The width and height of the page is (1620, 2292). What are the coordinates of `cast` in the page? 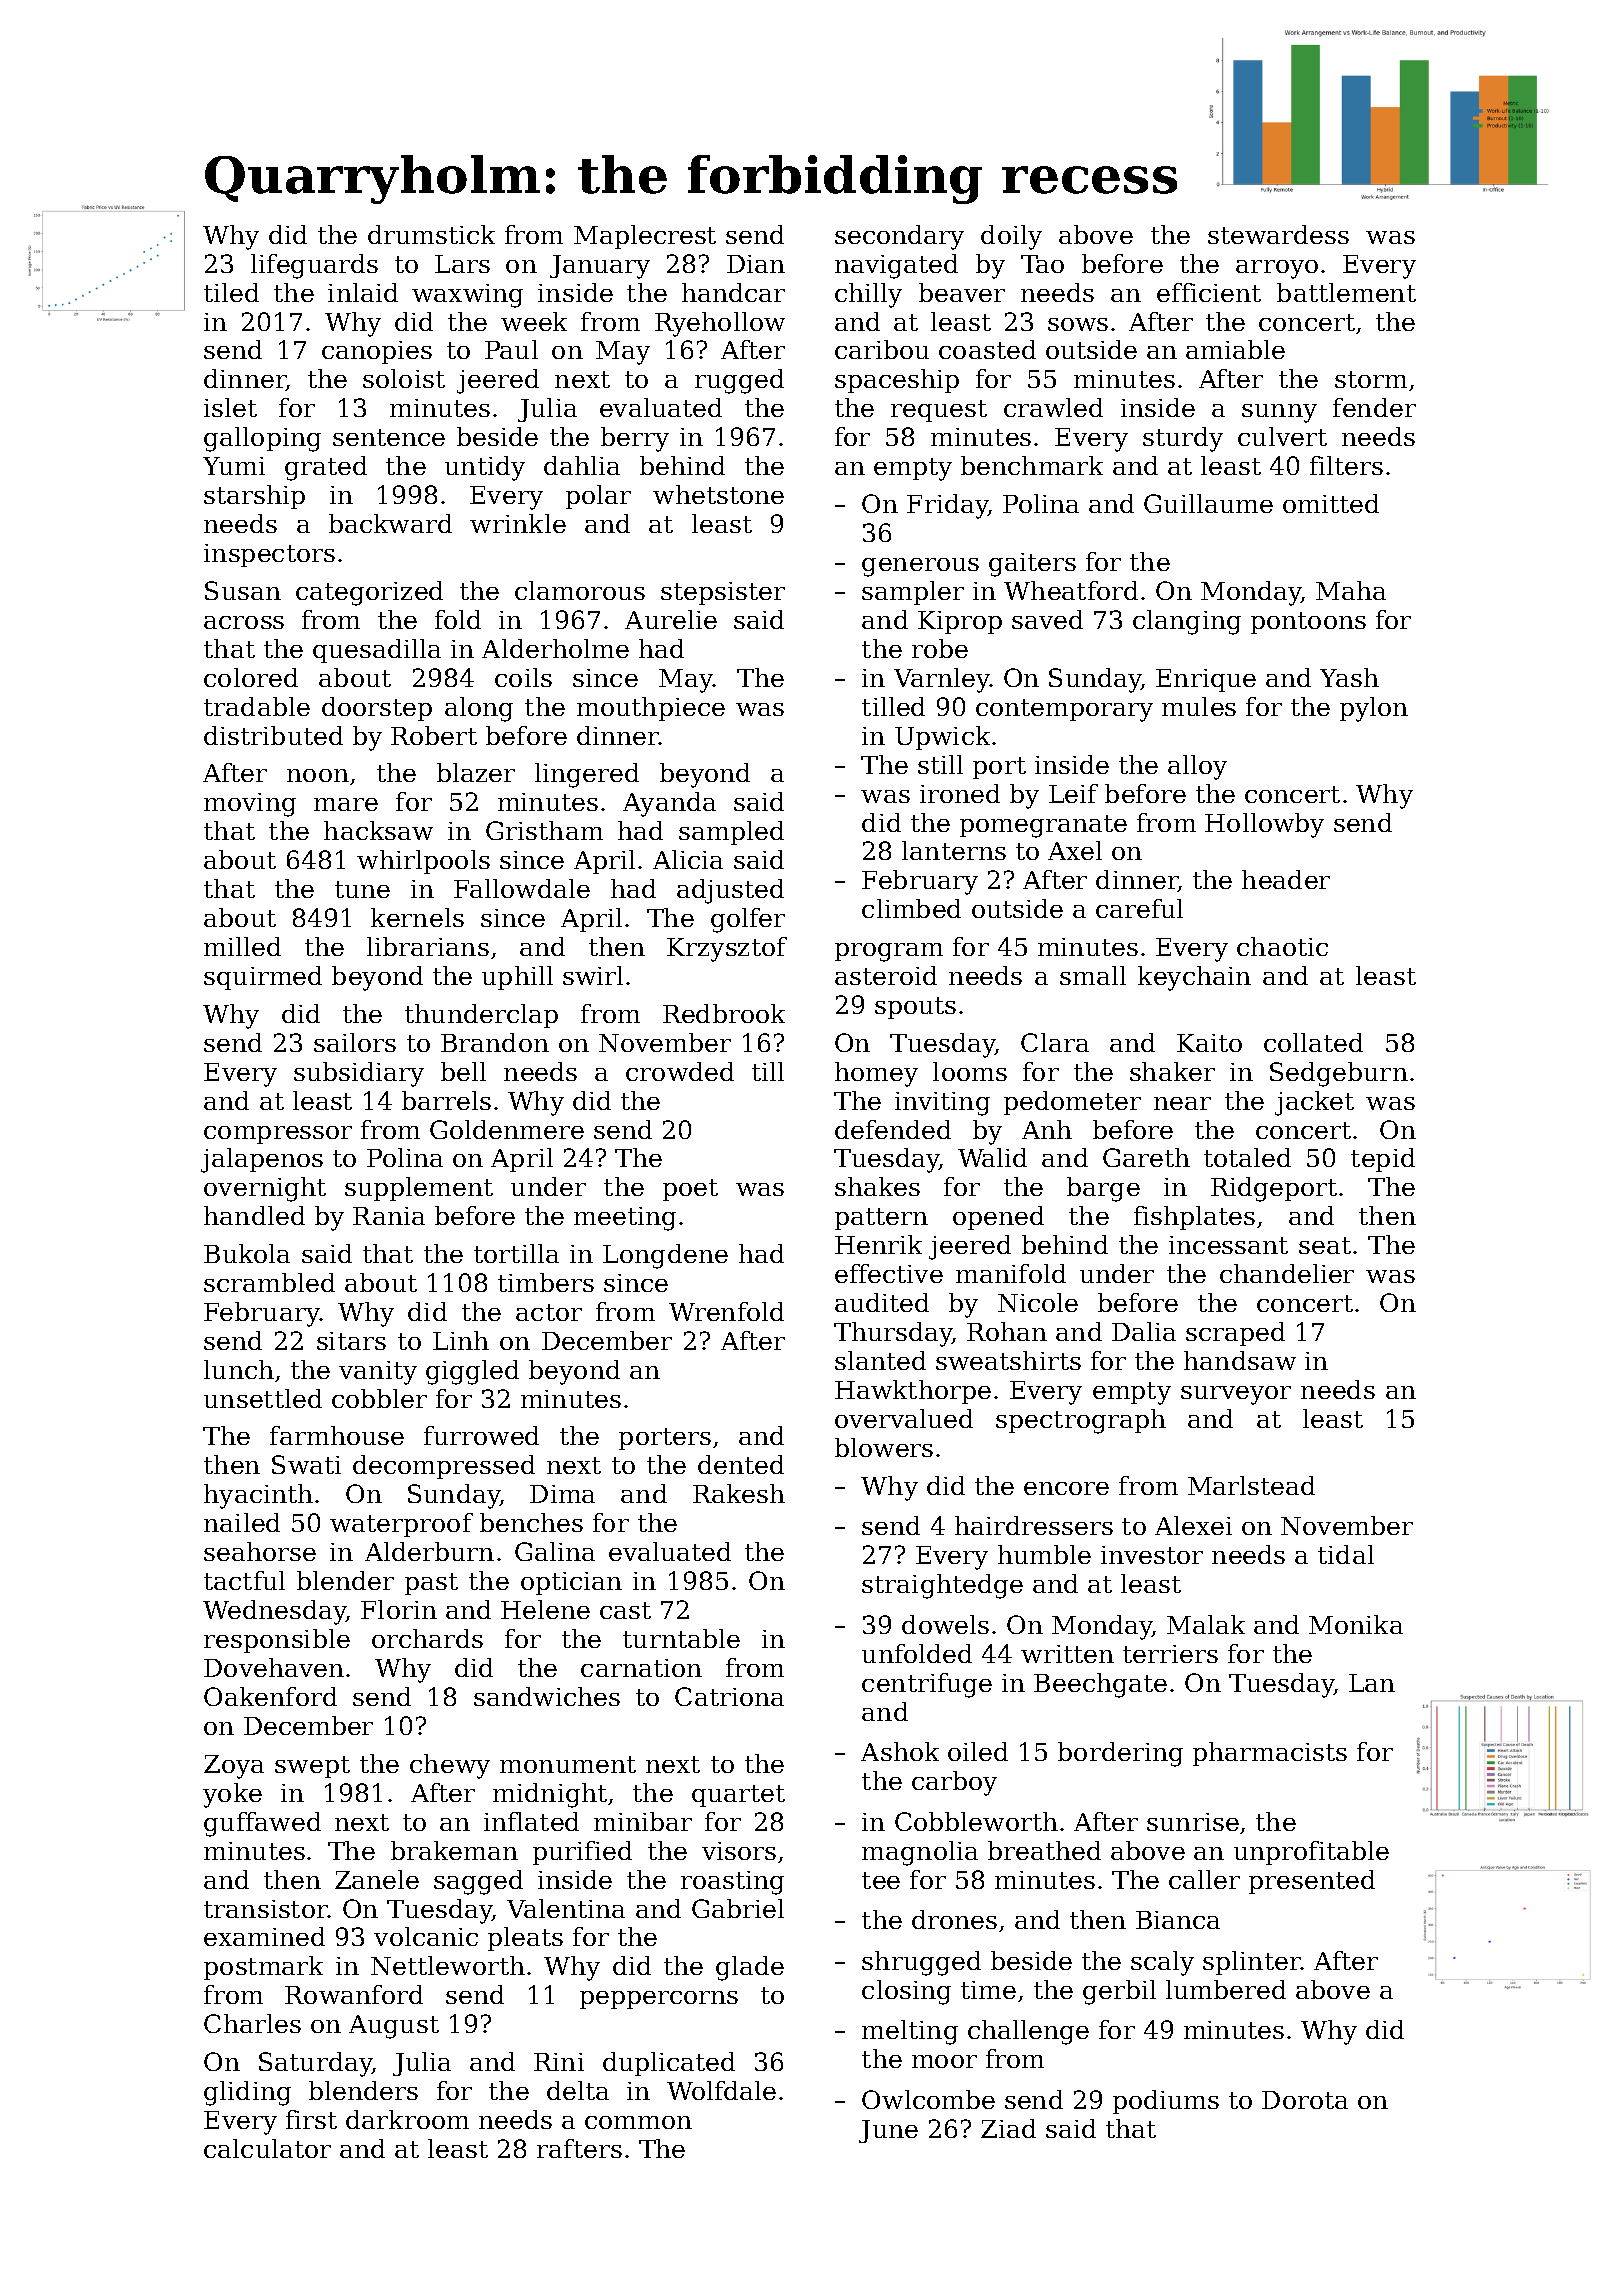 It's located at (625, 1610).
